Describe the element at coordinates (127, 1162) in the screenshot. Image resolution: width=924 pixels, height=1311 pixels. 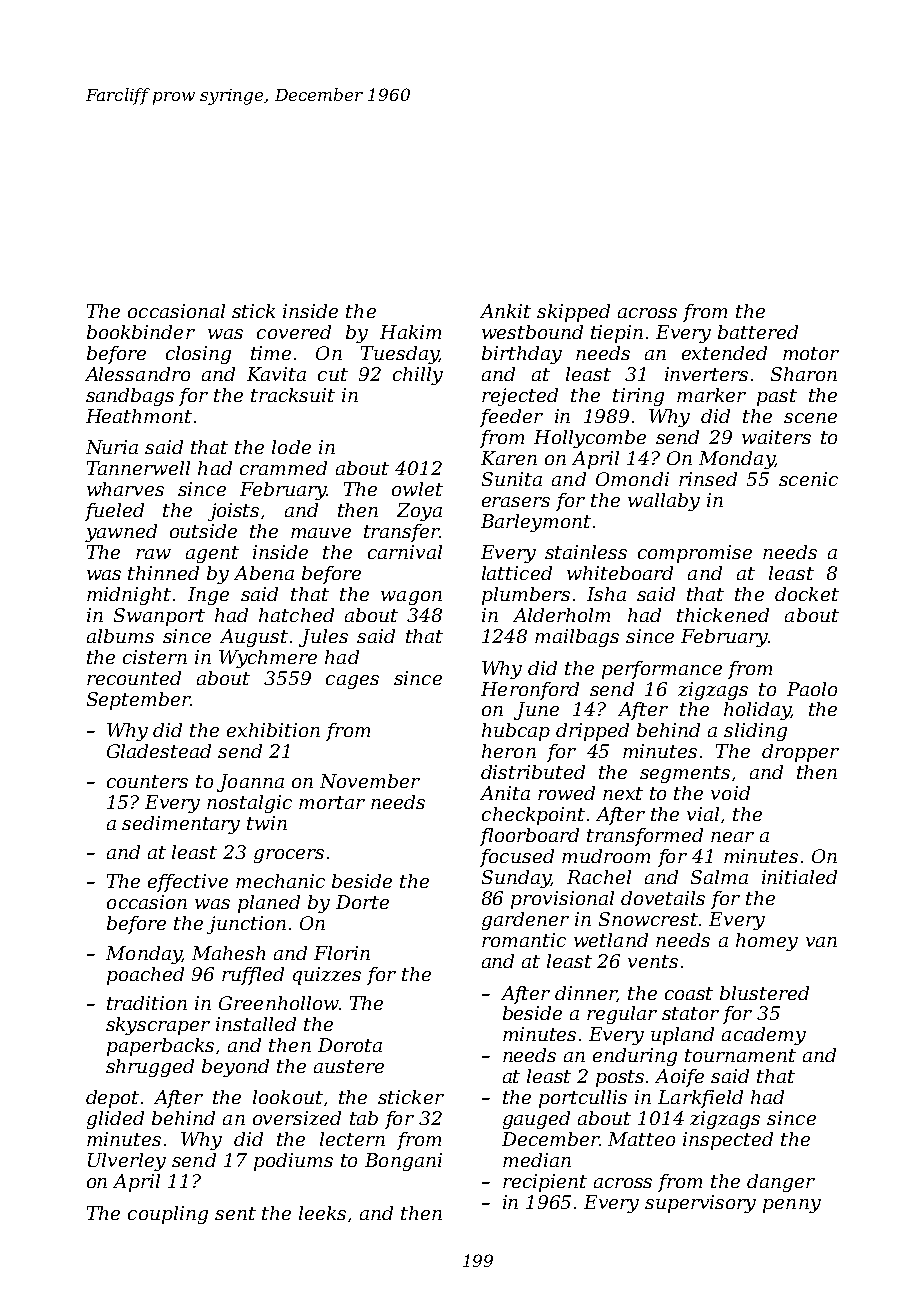
I see `Ulverley` at that location.
